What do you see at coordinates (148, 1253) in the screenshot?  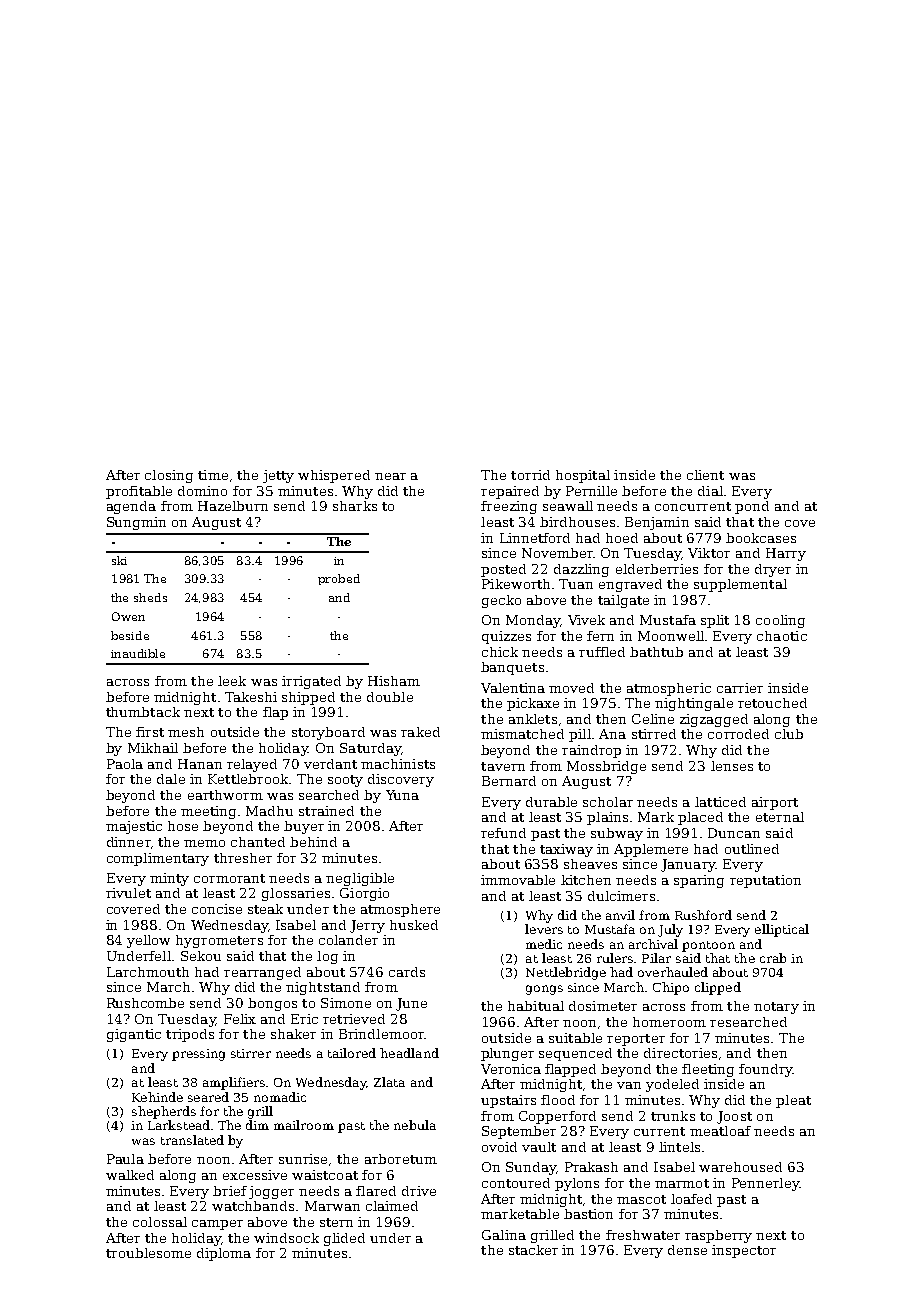 I see `troublesome` at bounding box center [148, 1253].
